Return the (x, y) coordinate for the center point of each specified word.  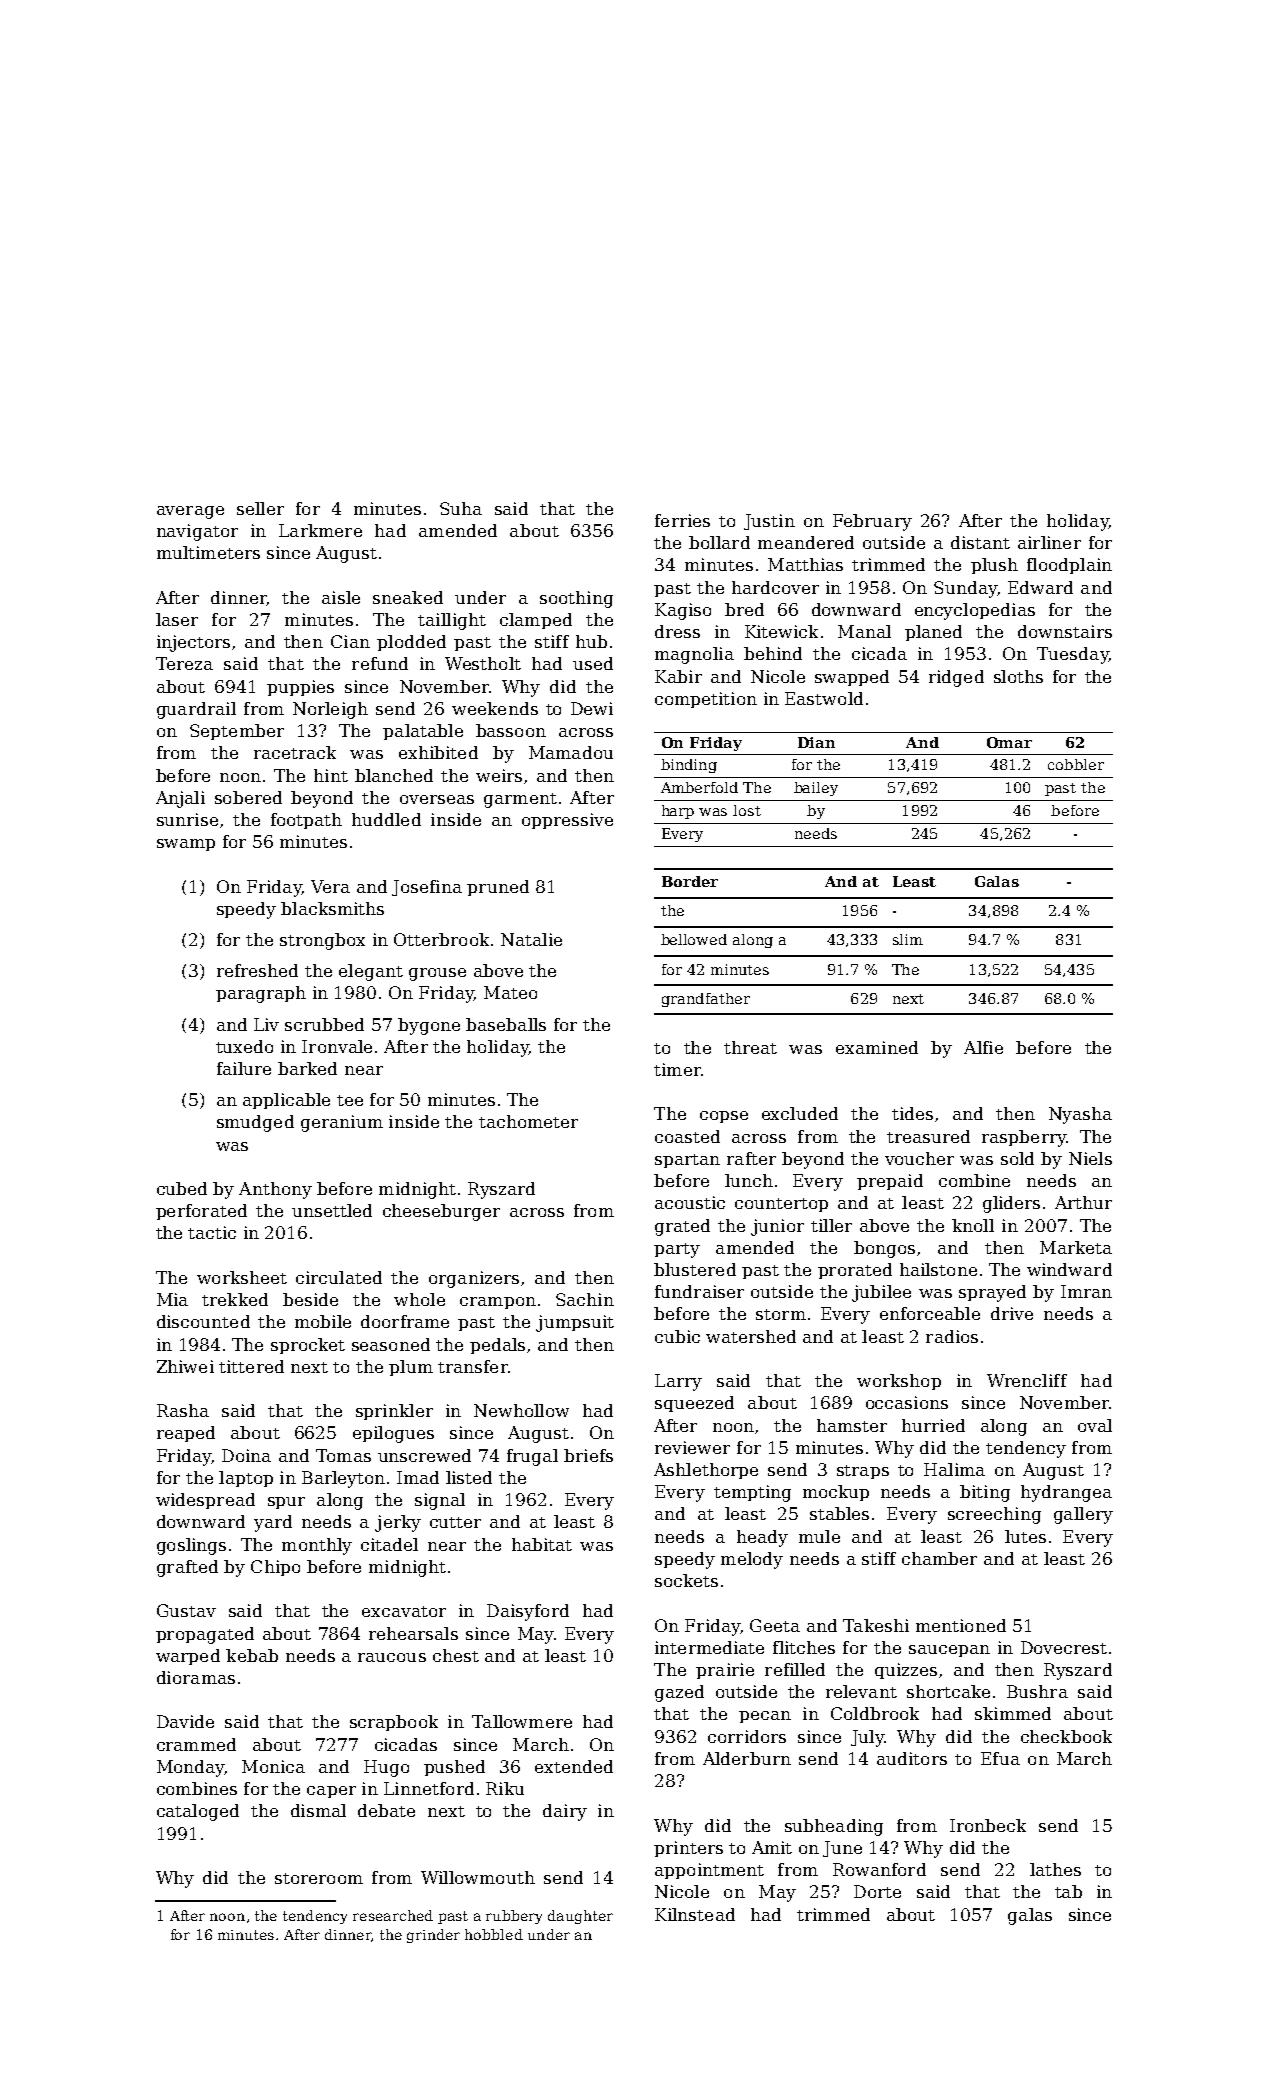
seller (260, 508)
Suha (461, 508)
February (872, 522)
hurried (933, 1425)
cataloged (198, 1812)
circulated (339, 1277)
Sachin (585, 1299)
